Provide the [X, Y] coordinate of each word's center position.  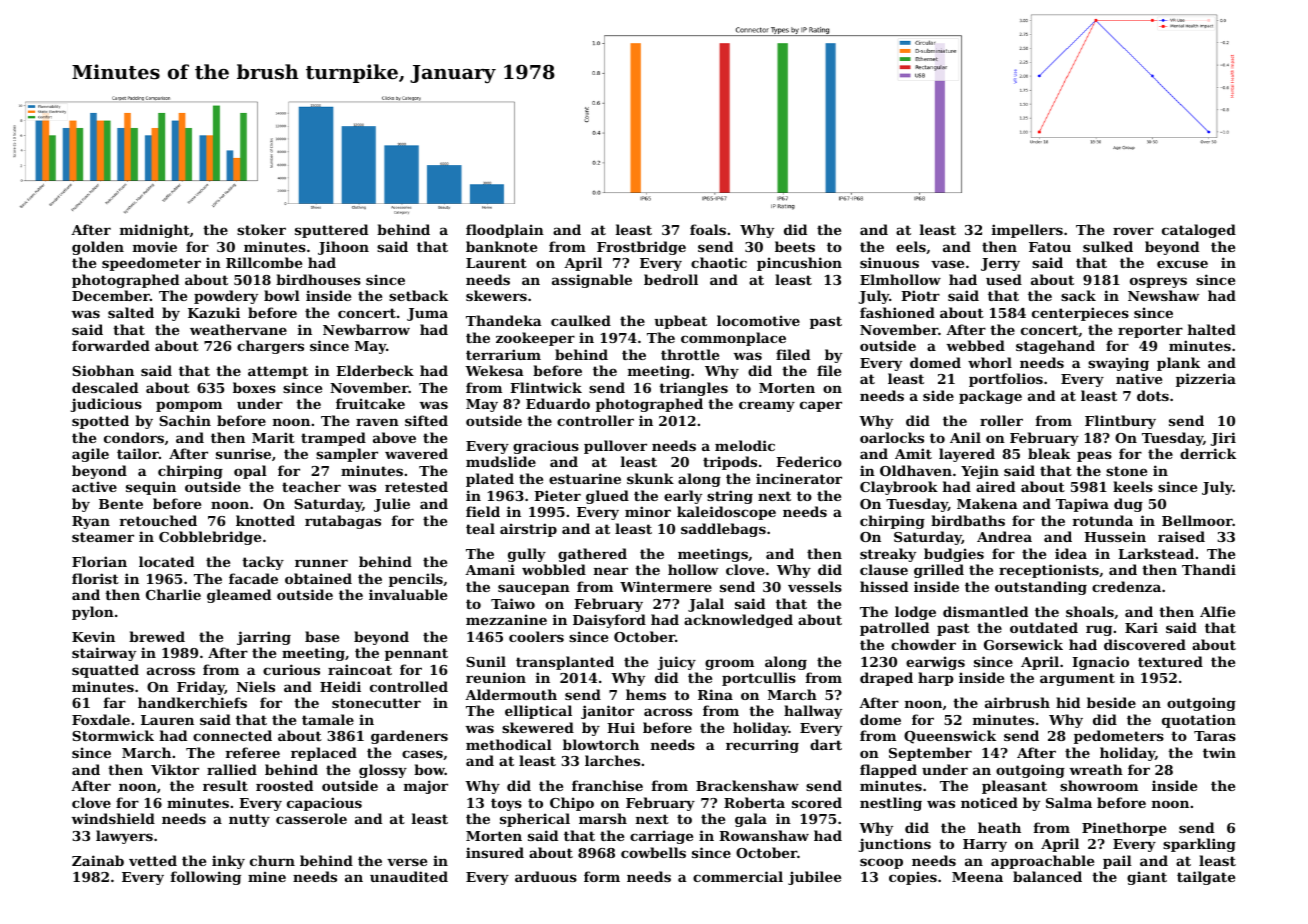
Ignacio [1100, 663]
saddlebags [723, 530]
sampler [347, 455]
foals [708, 229]
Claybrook [899, 488]
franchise [607, 785]
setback [418, 295]
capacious [324, 804]
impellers [1027, 231]
